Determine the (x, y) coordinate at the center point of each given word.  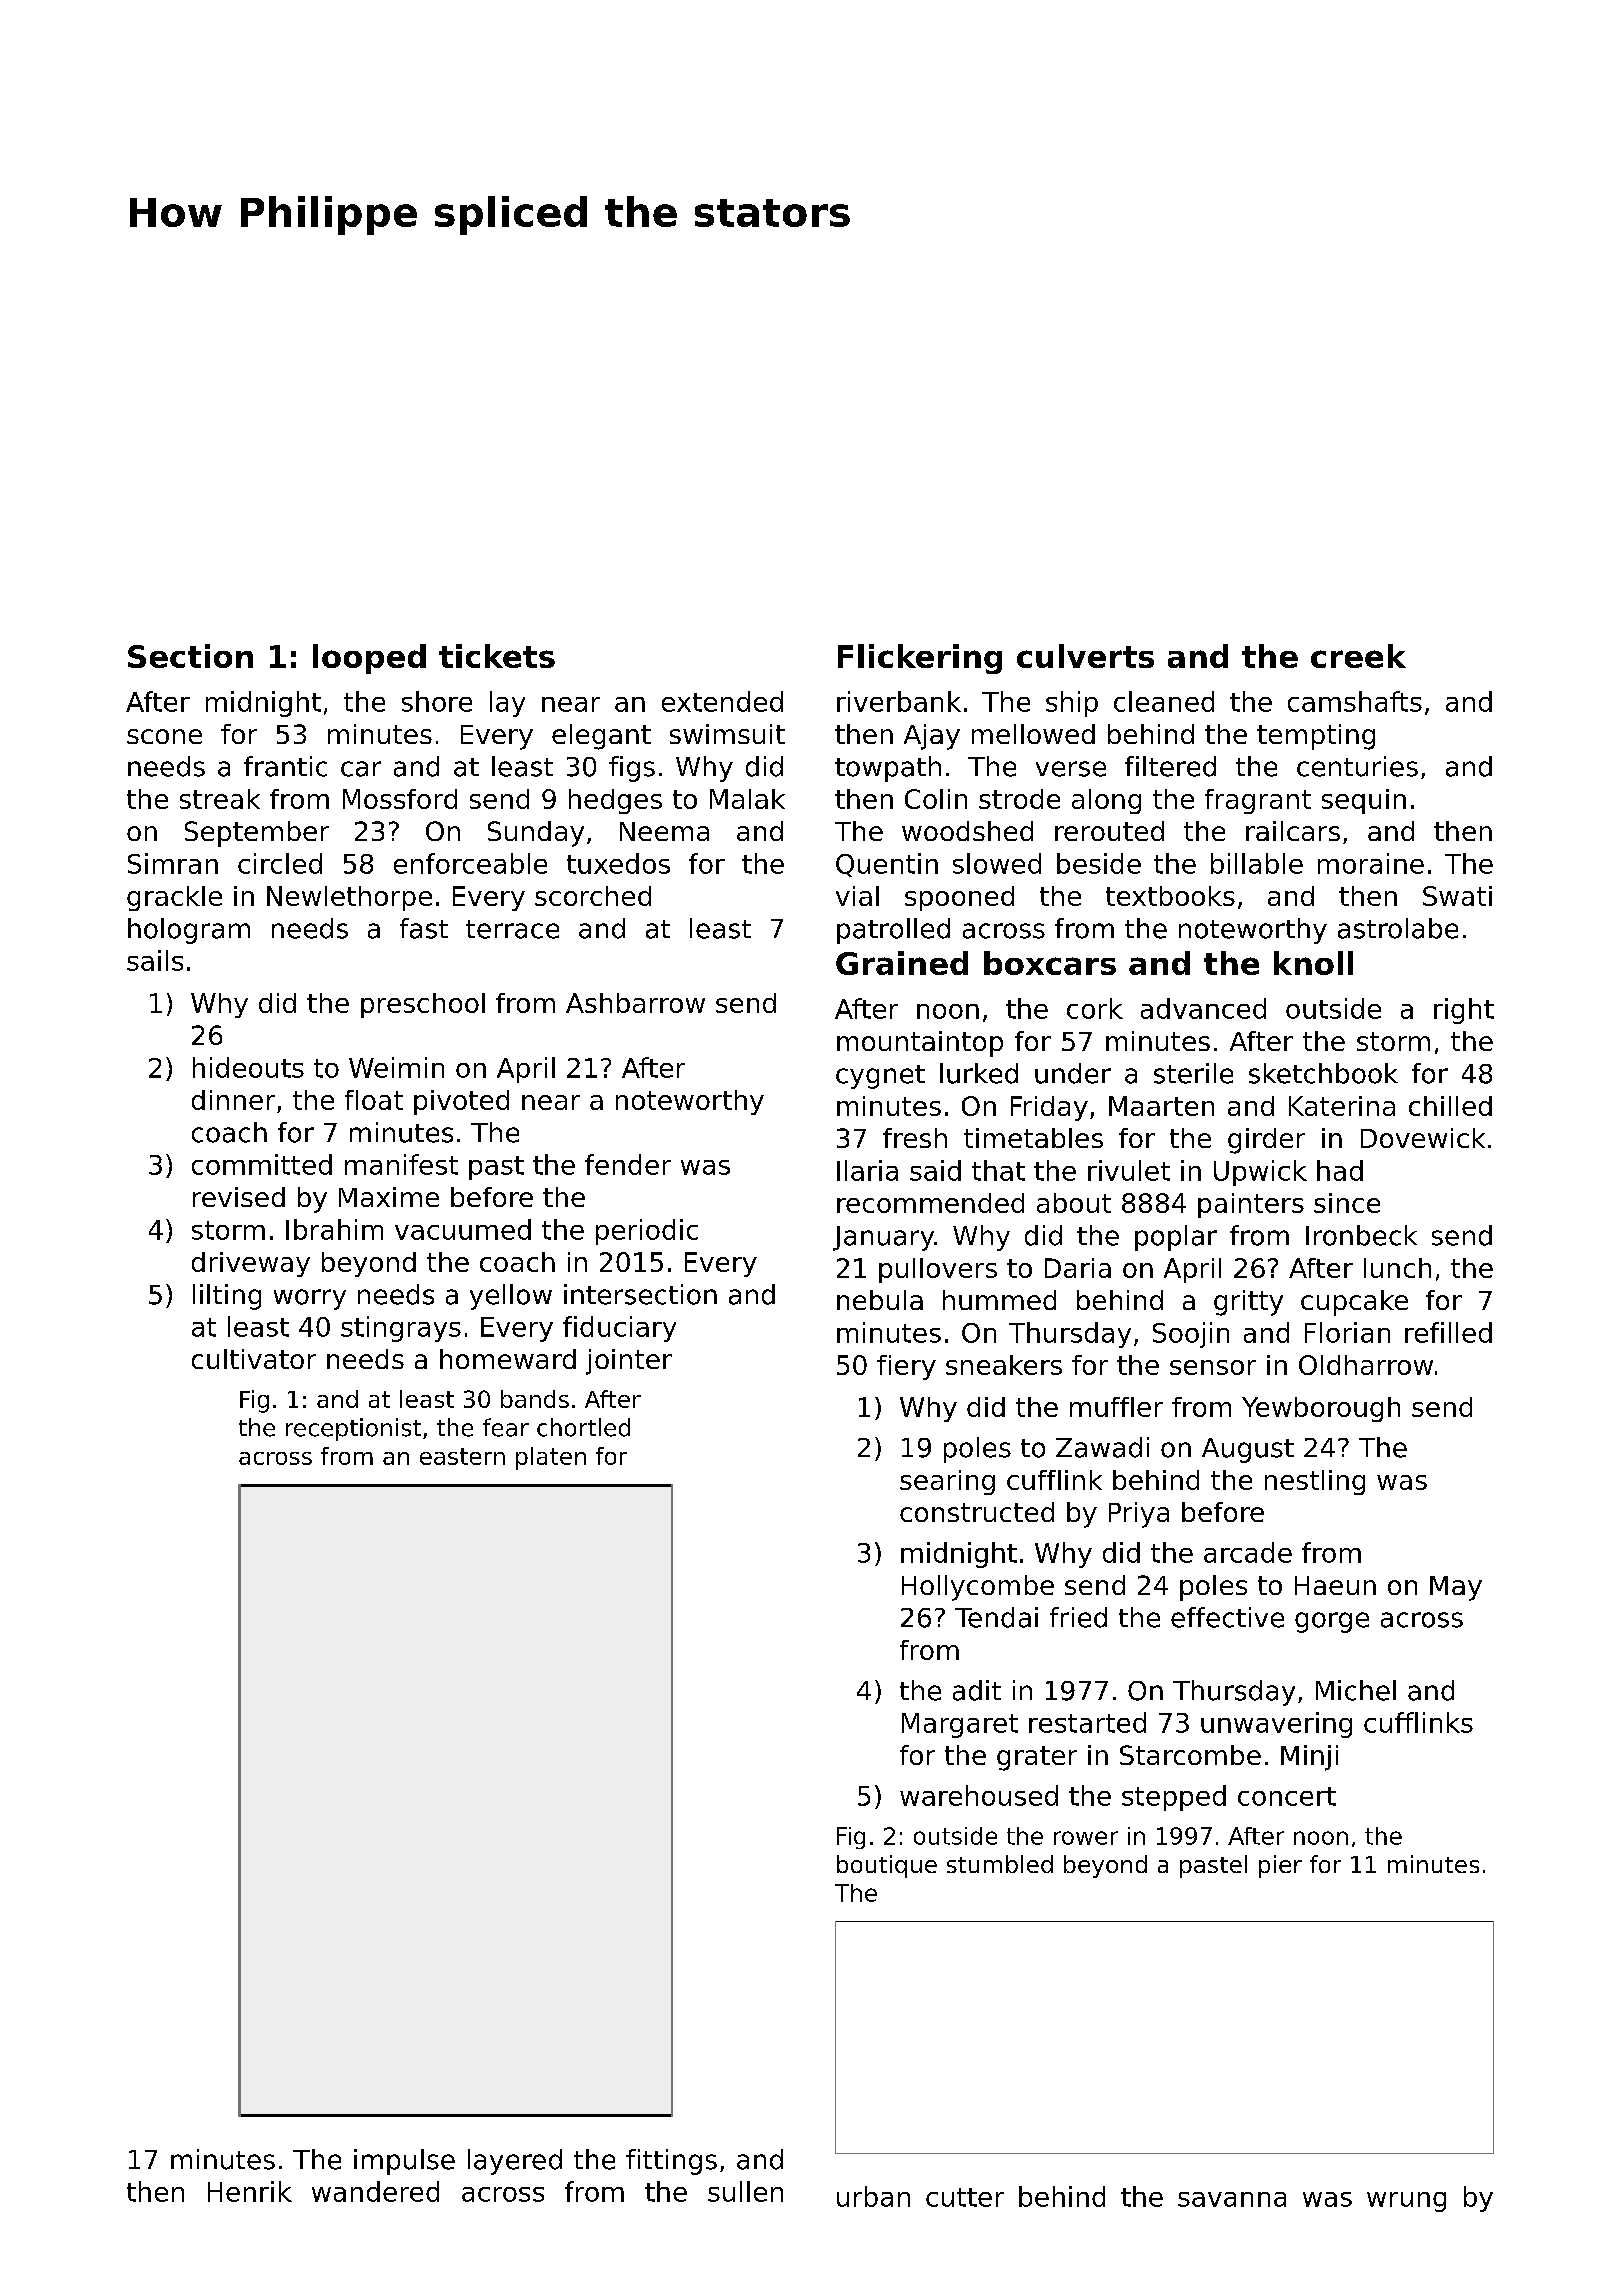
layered (515, 2162)
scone (164, 736)
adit (977, 1690)
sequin (1364, 801)
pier (1280, 1866)
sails (155, 960)
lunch (1397, 1268)
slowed (997, 863)
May (1456, 1588)
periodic (647, 1232)
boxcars (1050, 963)
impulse (404, 2162)
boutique (887, 1866)
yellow (511, 1297)
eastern (462, 1456)
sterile (1193, 1073)
